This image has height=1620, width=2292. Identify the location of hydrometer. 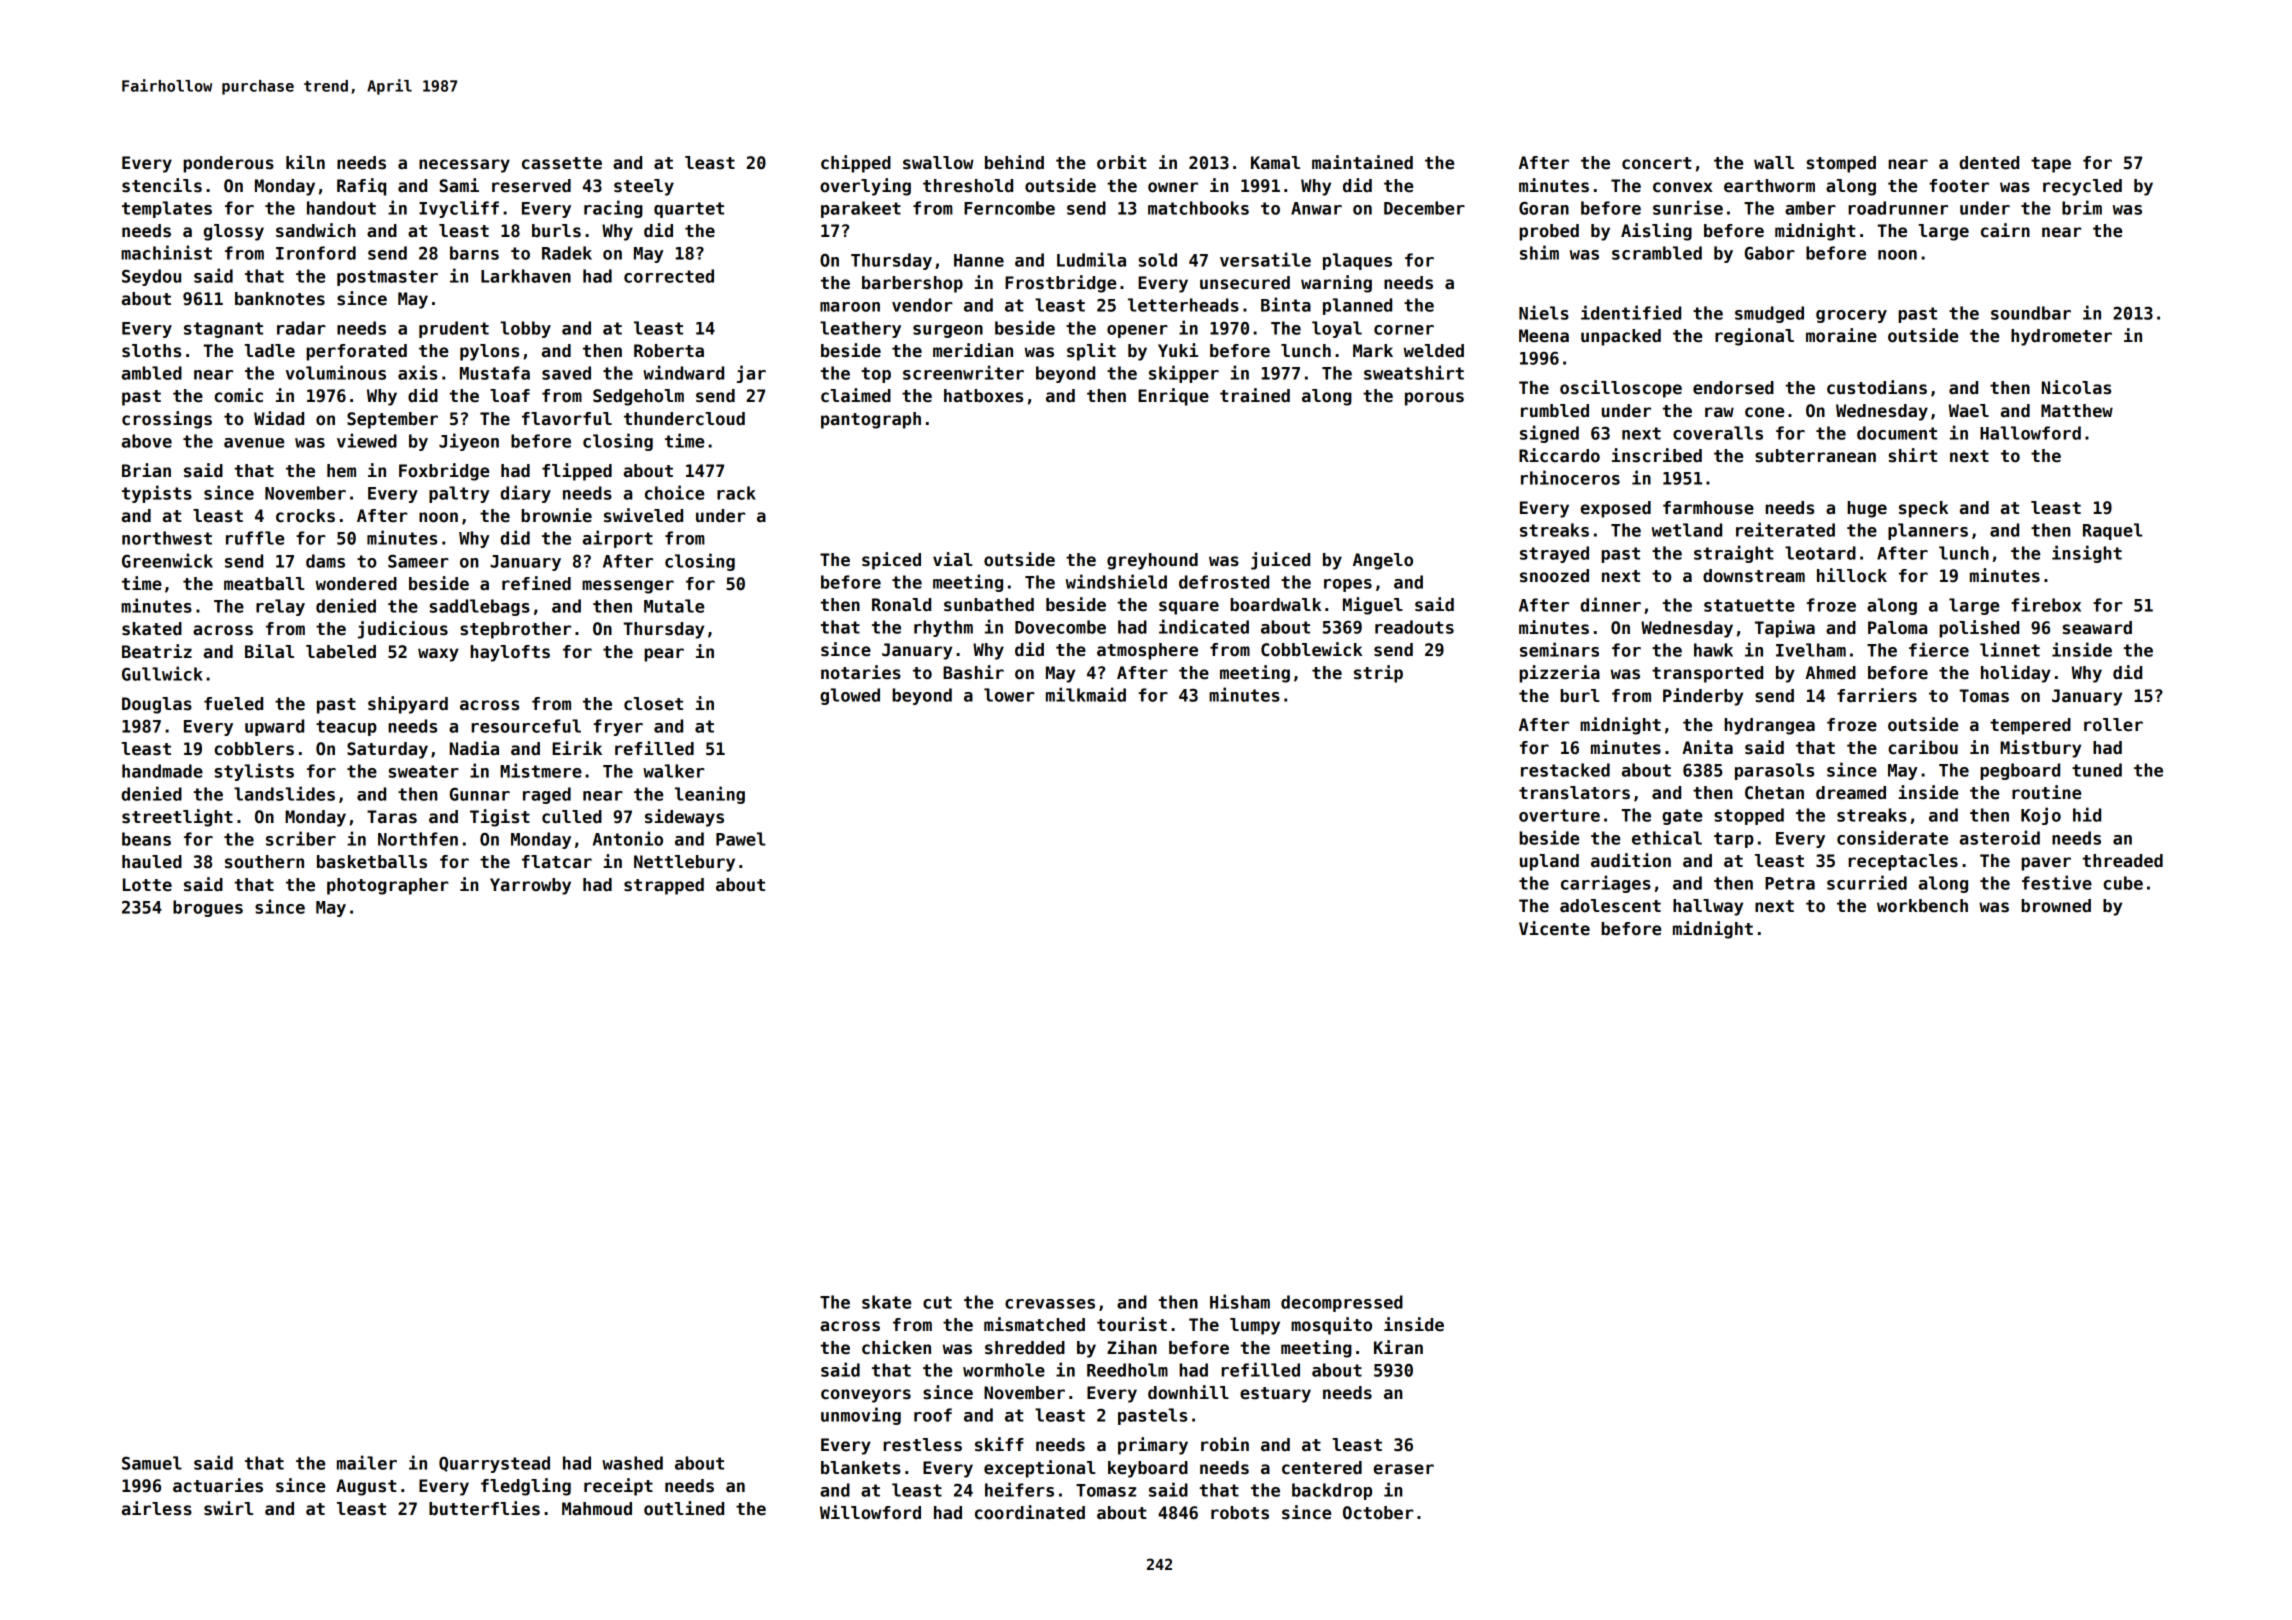
(2061, 337).
